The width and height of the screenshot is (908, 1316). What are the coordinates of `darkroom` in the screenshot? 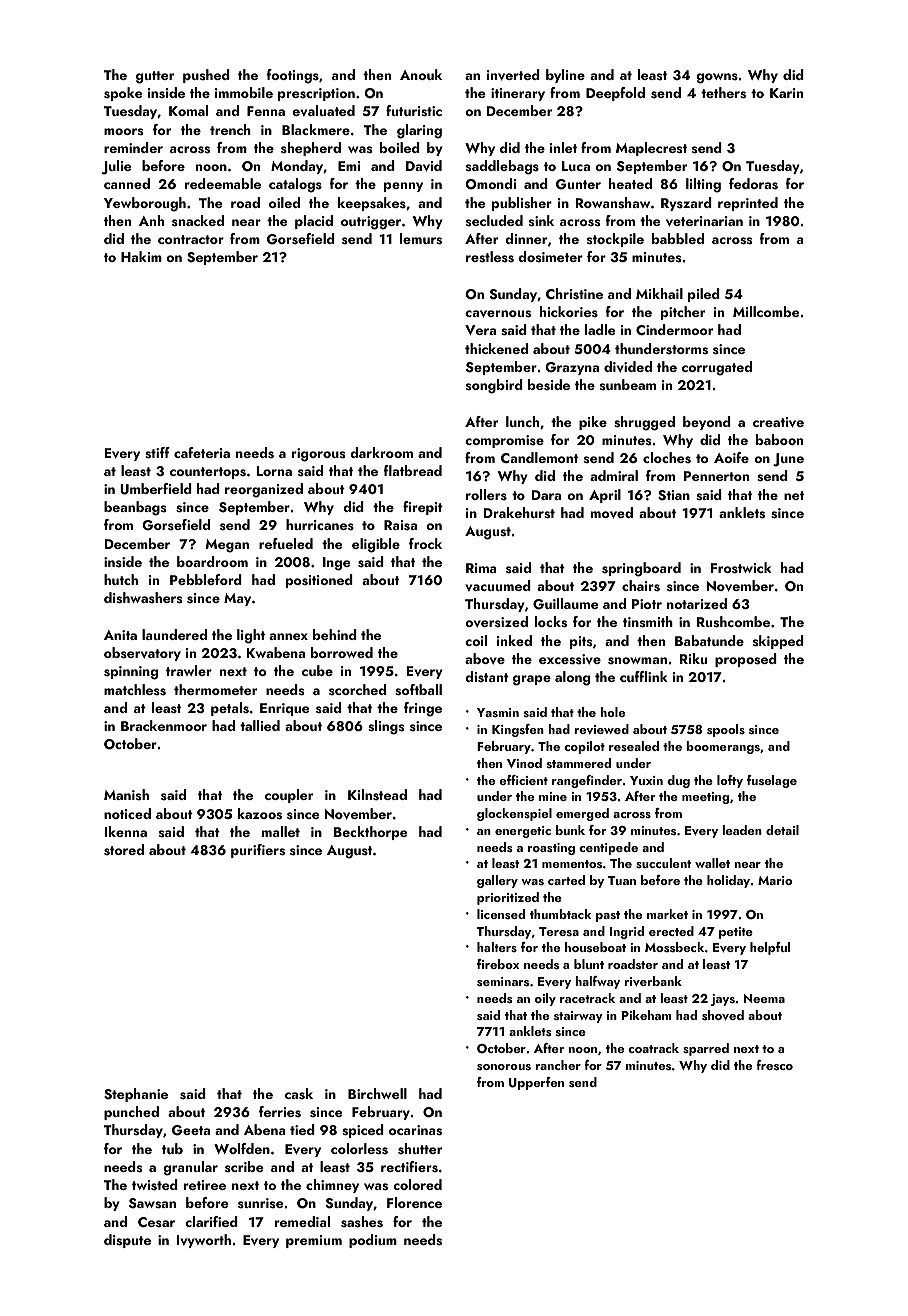 It's located at (381, 452).
